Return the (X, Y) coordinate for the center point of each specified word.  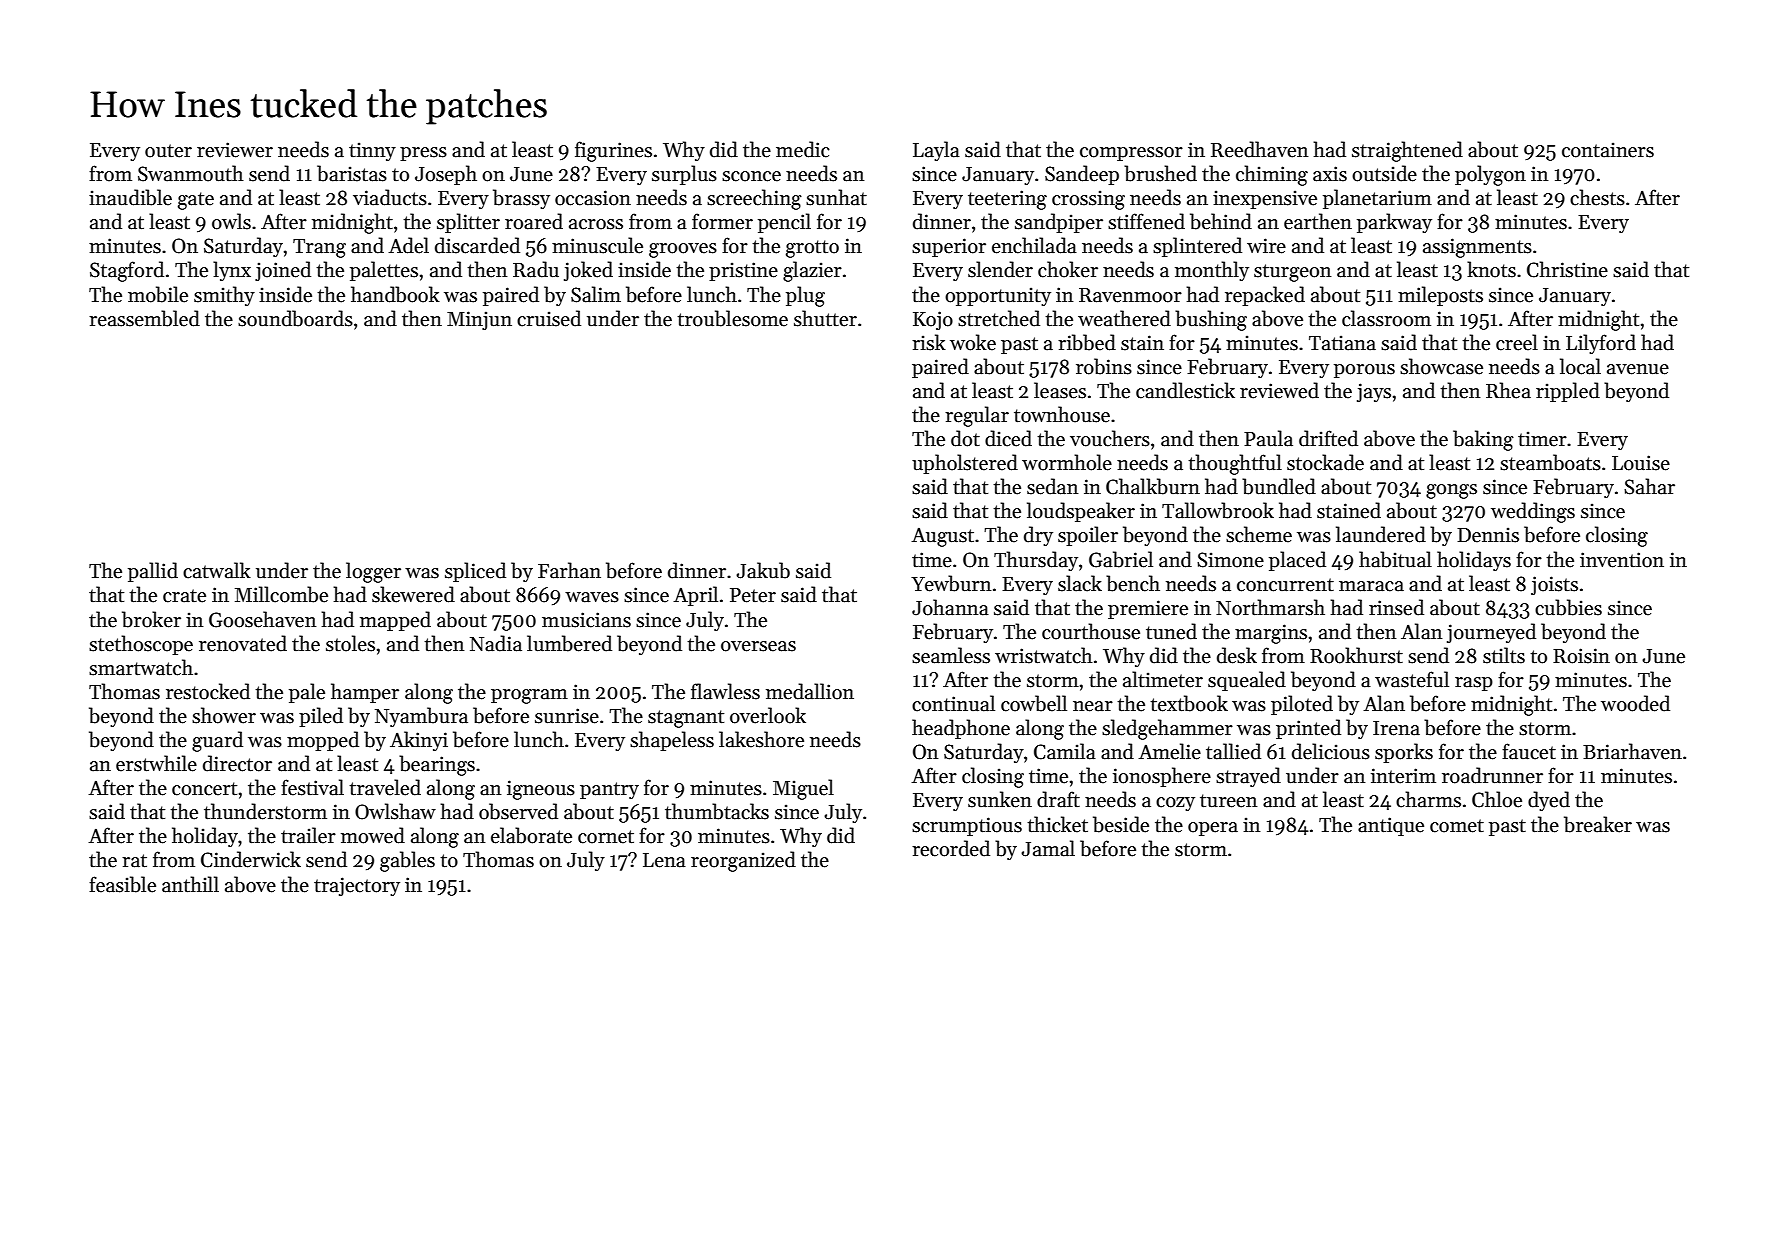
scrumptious (967, 826)
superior (949, 247)
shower (224, 715)
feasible (122, 884)
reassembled (144, 318)
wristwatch (1044, 655)
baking (1483, 440)
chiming (1272, 175)
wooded (1635, 703)
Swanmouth (191, 173)
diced (1008, 438)
